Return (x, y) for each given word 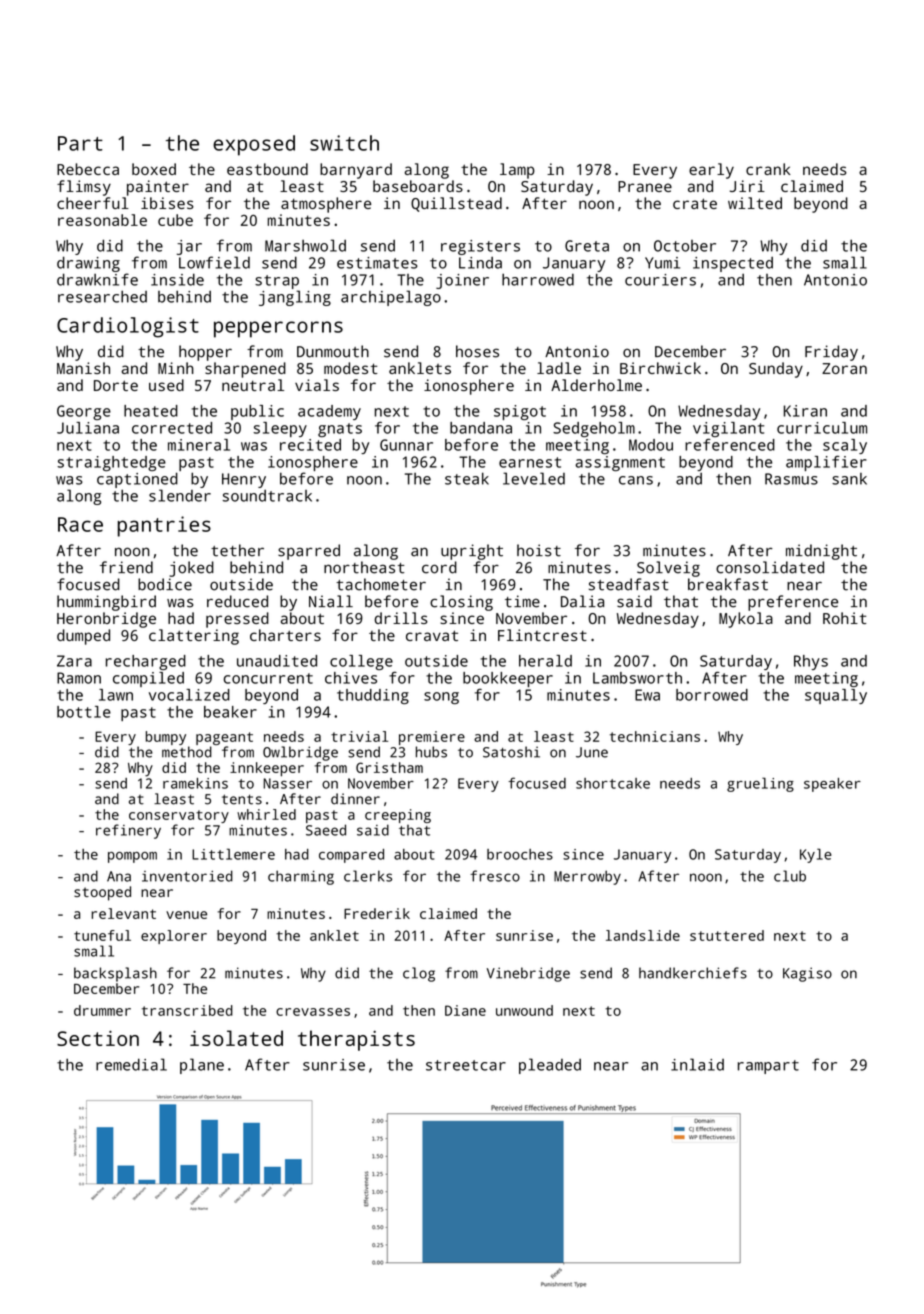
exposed (254, 145)
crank (768, 169)
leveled (534, 478)
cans (636, 480)
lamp (517, 171)
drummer (102, 1010)
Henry (244, 480)
